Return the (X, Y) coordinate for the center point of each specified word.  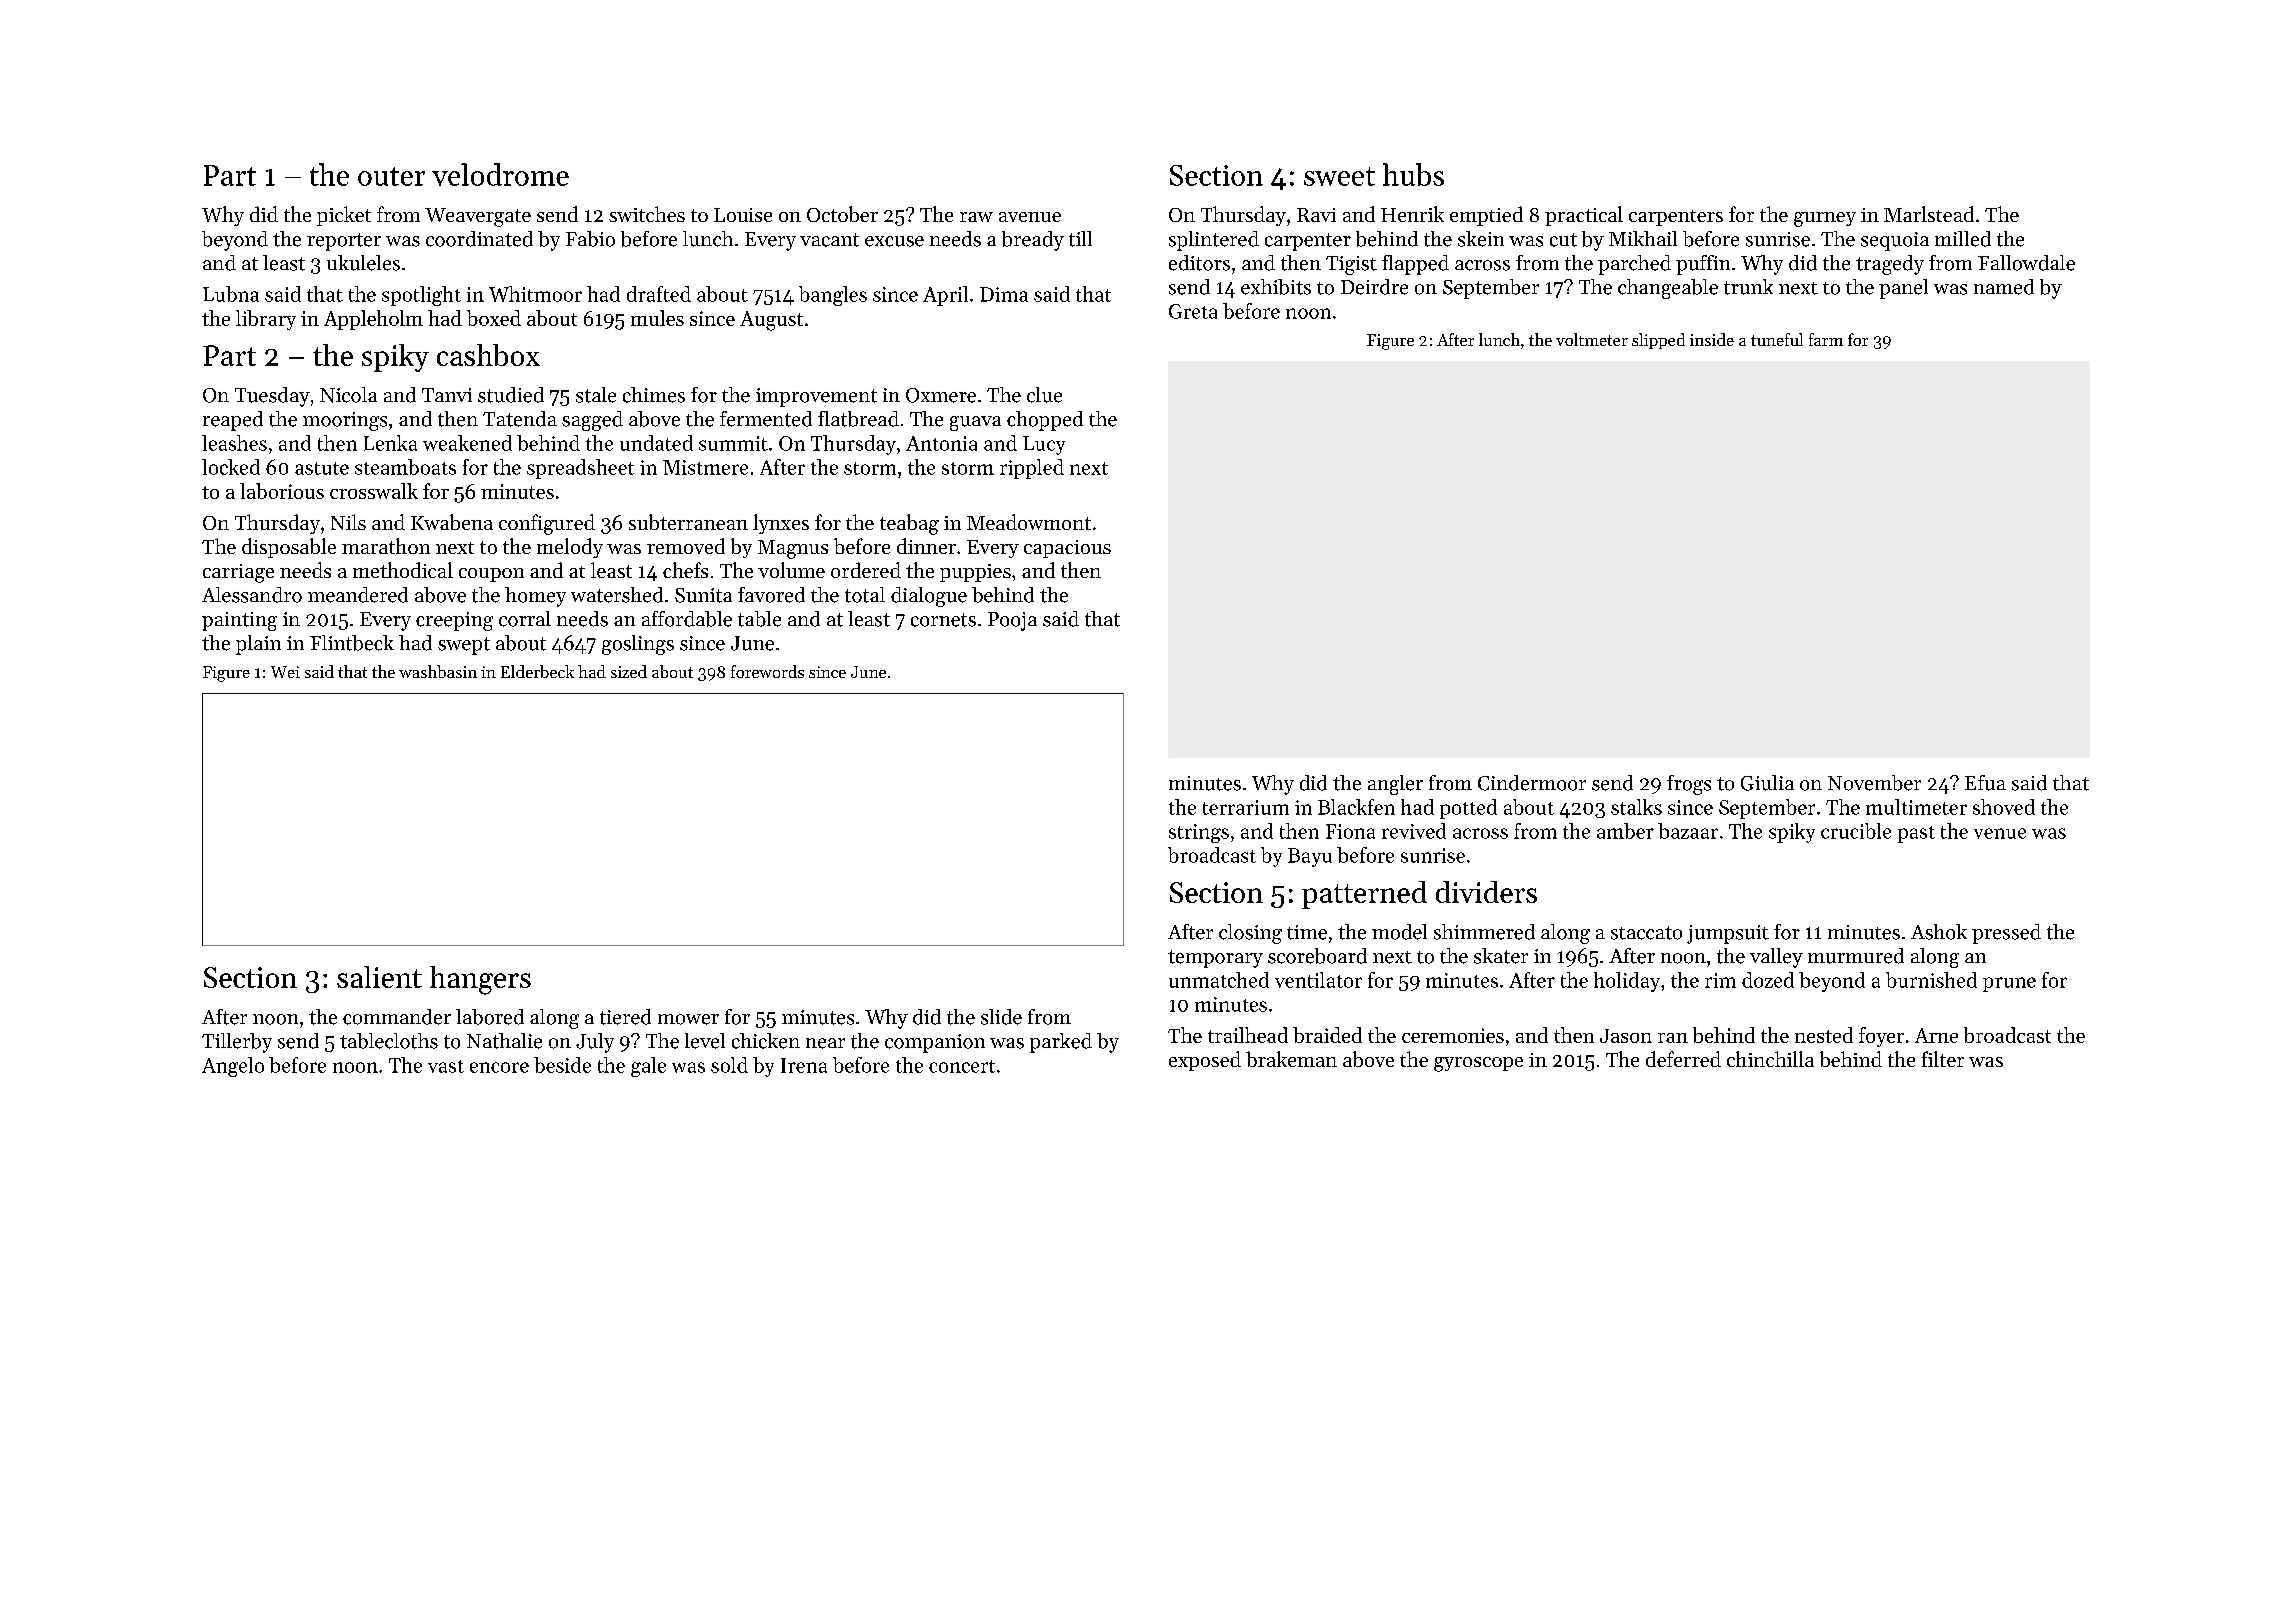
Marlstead (1929, 214)
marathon (386, 546)
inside (1712, 339)
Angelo (233, 1067)
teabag (909, 524)
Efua (1985, 783)
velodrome (500, 174)
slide (1001, 1017)
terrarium (1246, 807)
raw (976, 217)
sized (629, 671)
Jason (1626, 1036)
